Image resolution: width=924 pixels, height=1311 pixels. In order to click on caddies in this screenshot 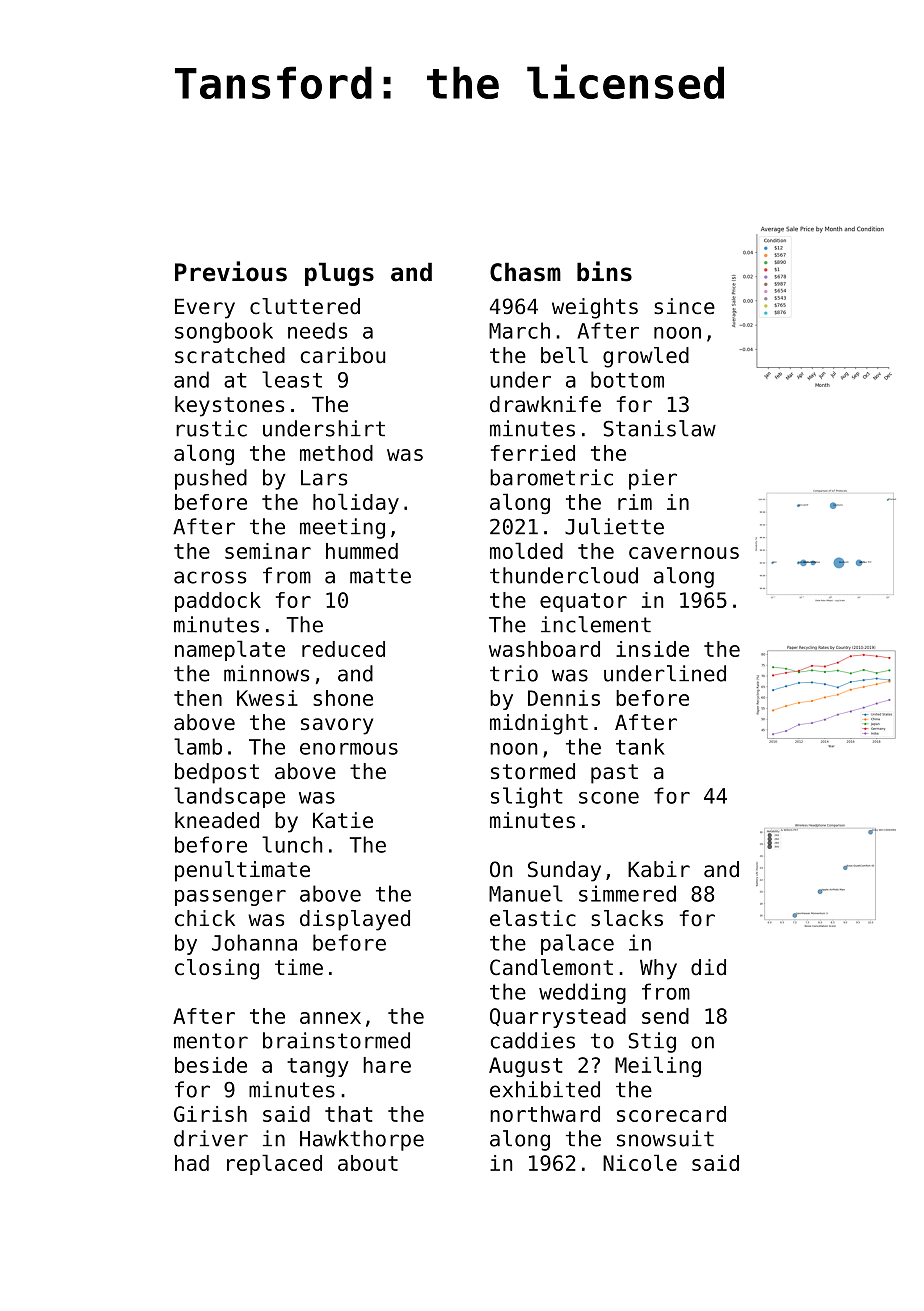, I will do `click(533, 1040)`.
